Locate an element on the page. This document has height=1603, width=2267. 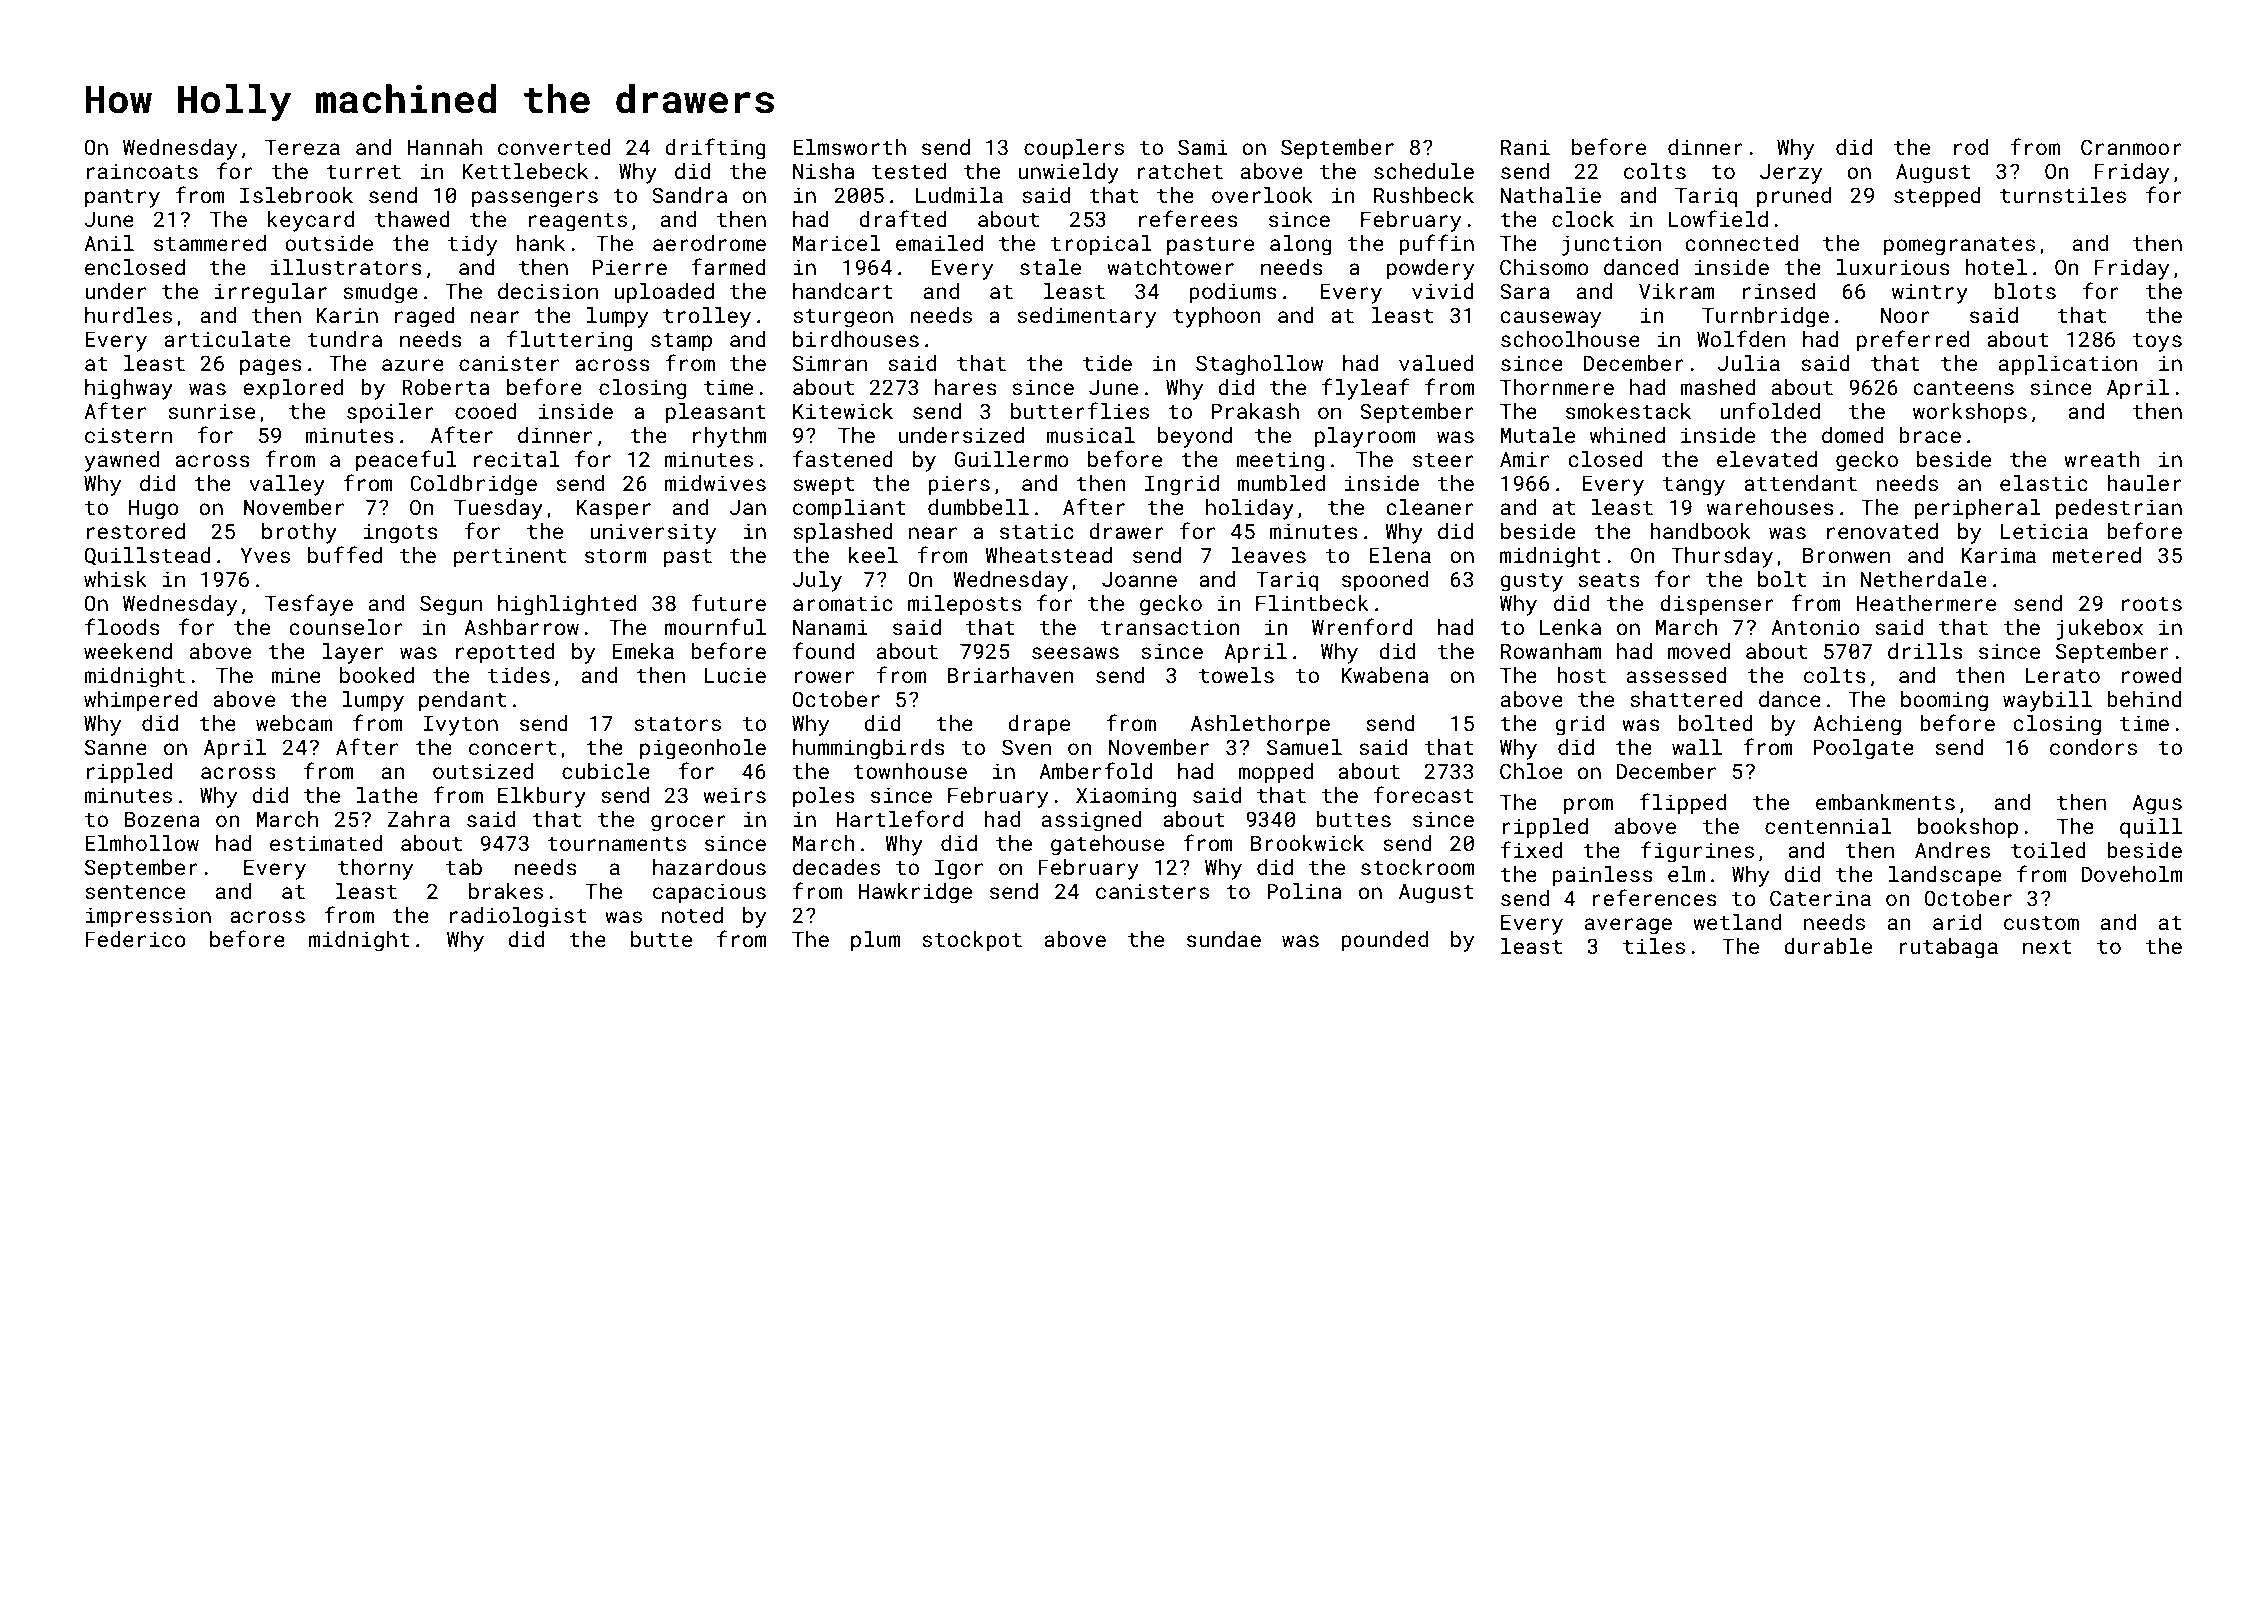
drape is located at coordinates (1039, 725).
